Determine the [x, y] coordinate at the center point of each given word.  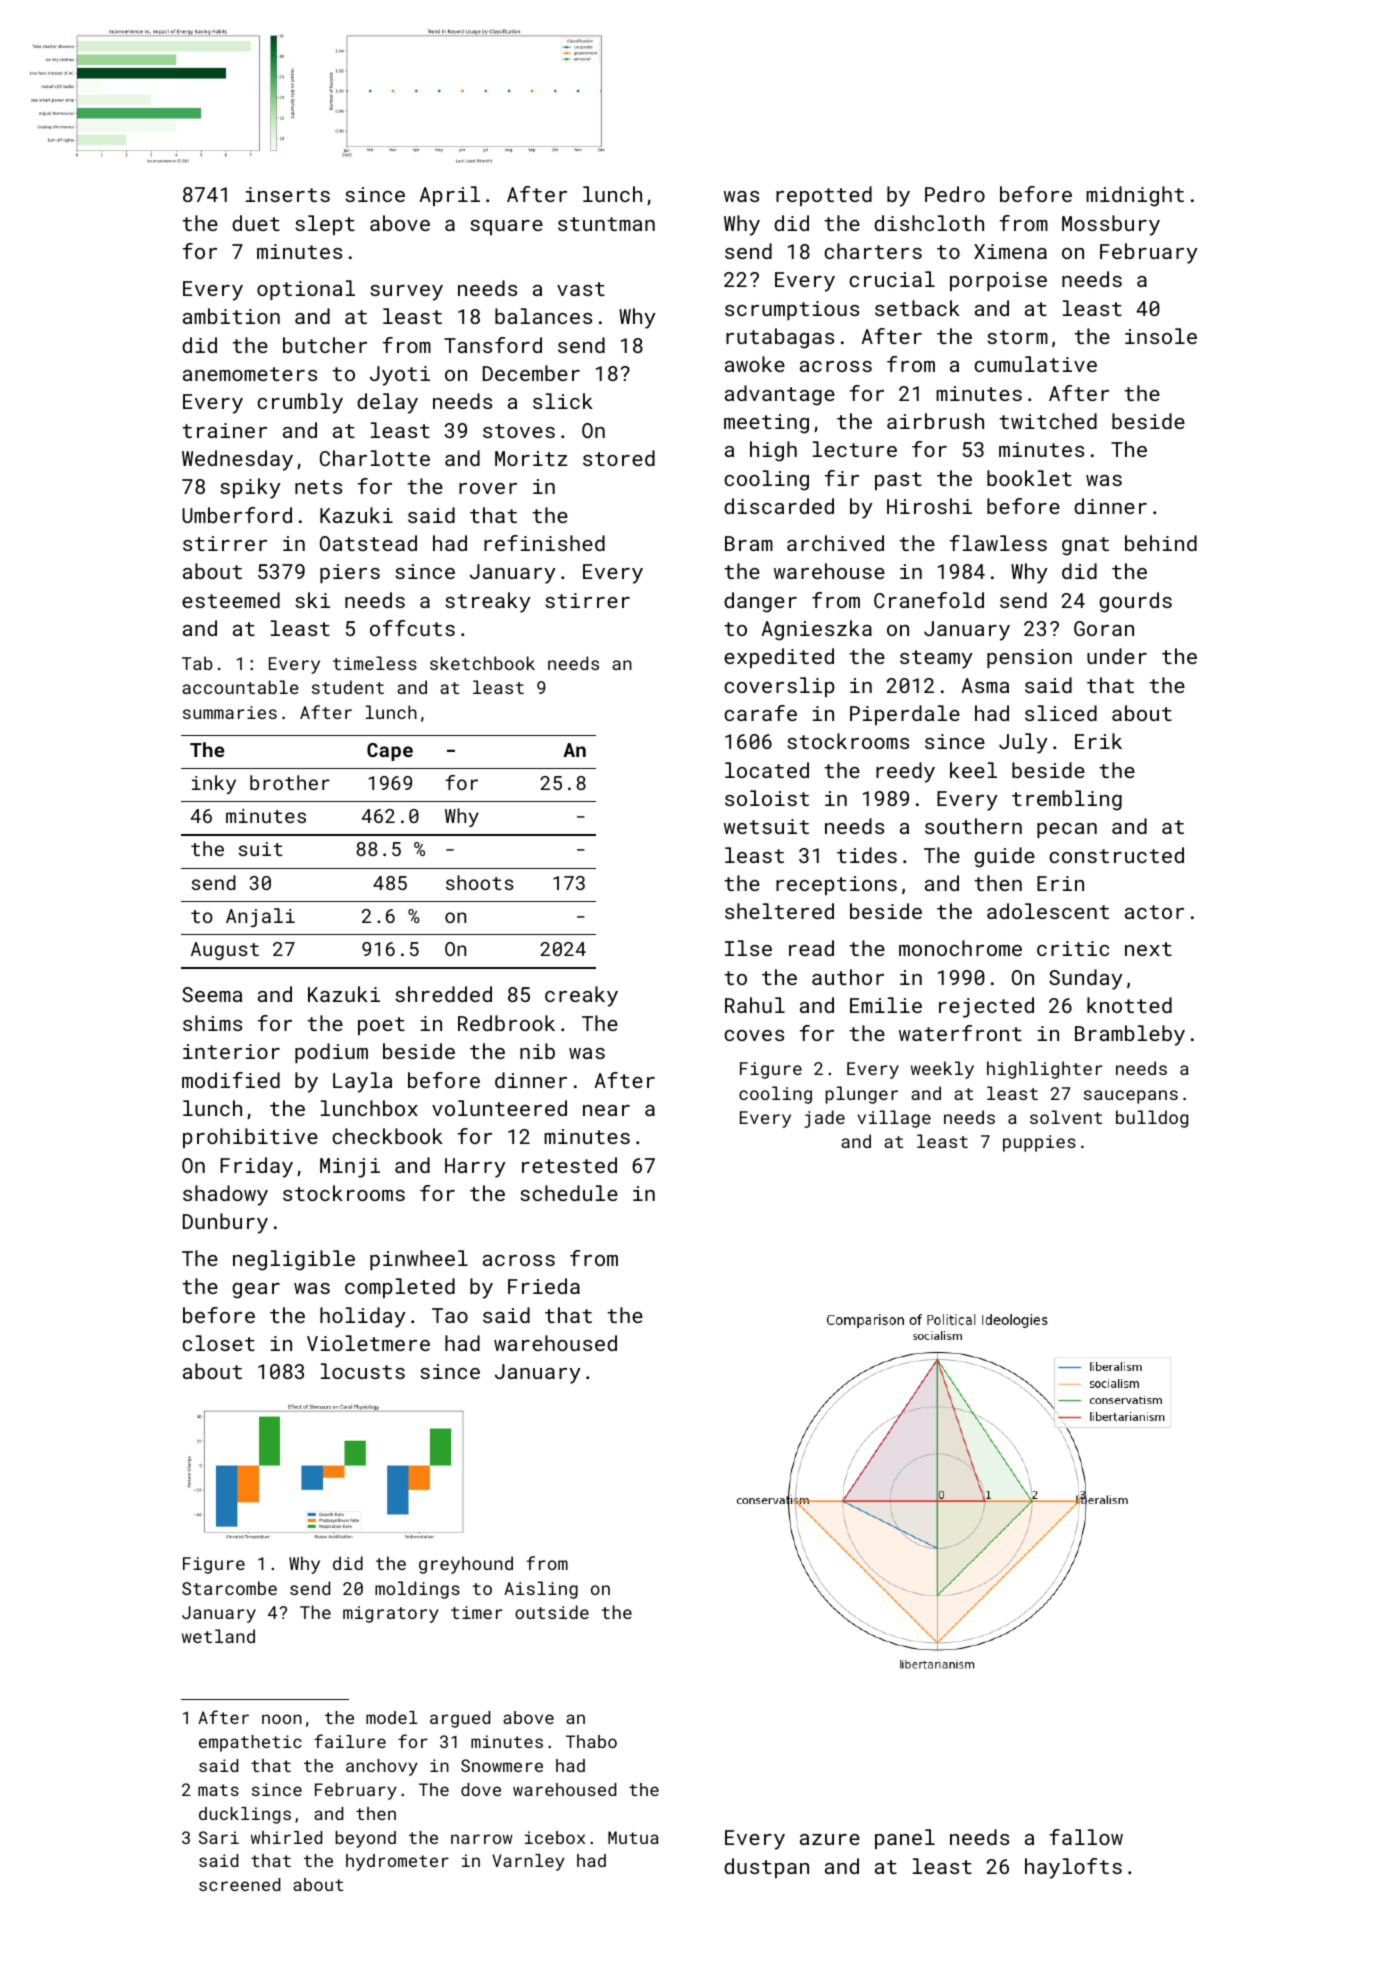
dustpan [766, 1868]
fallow [1086, 1837]
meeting [766, 424]
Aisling [541, 1590]
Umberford [237, 515]
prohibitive [250, 1138]
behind [1161, 543]
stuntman [606, 224]
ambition [231, 316]
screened [239, 1884]
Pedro [955, 194]
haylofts [1073, 1868]
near [606, 1110]
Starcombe [229, 1588]
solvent [1066, 1117]
